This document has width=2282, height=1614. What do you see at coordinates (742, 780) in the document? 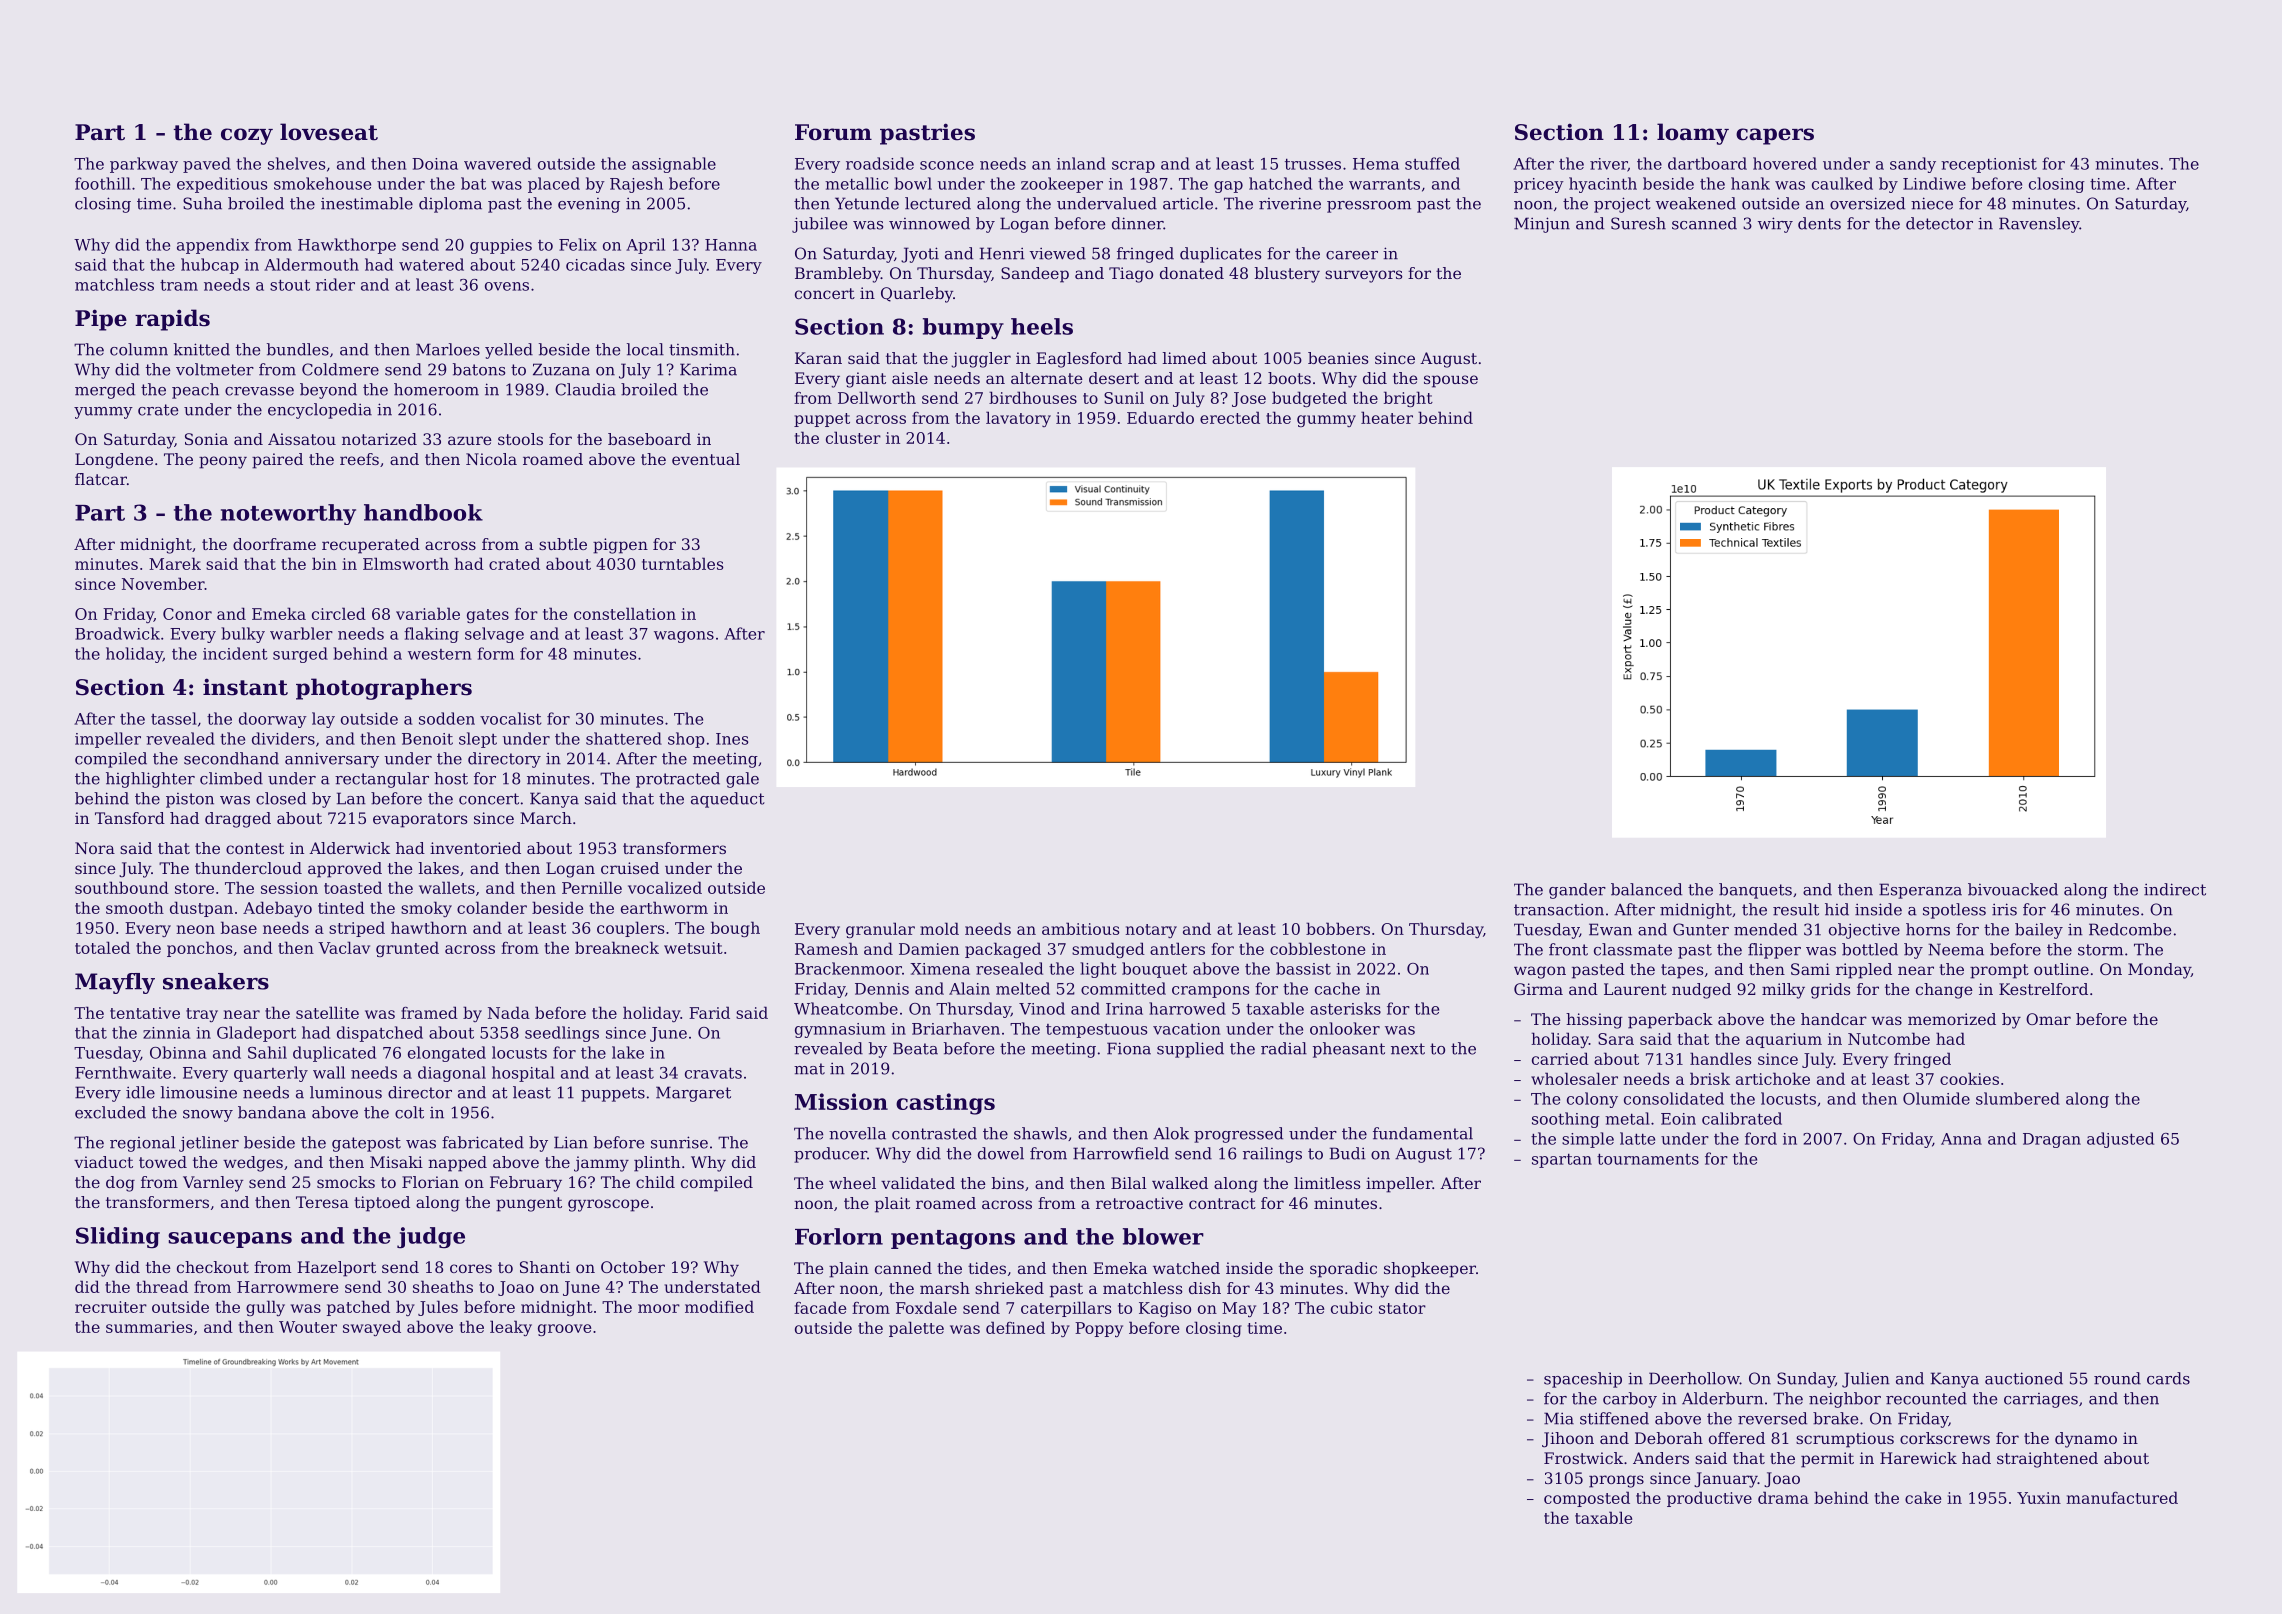
I see `gale` at bounding box center [742, 780].
